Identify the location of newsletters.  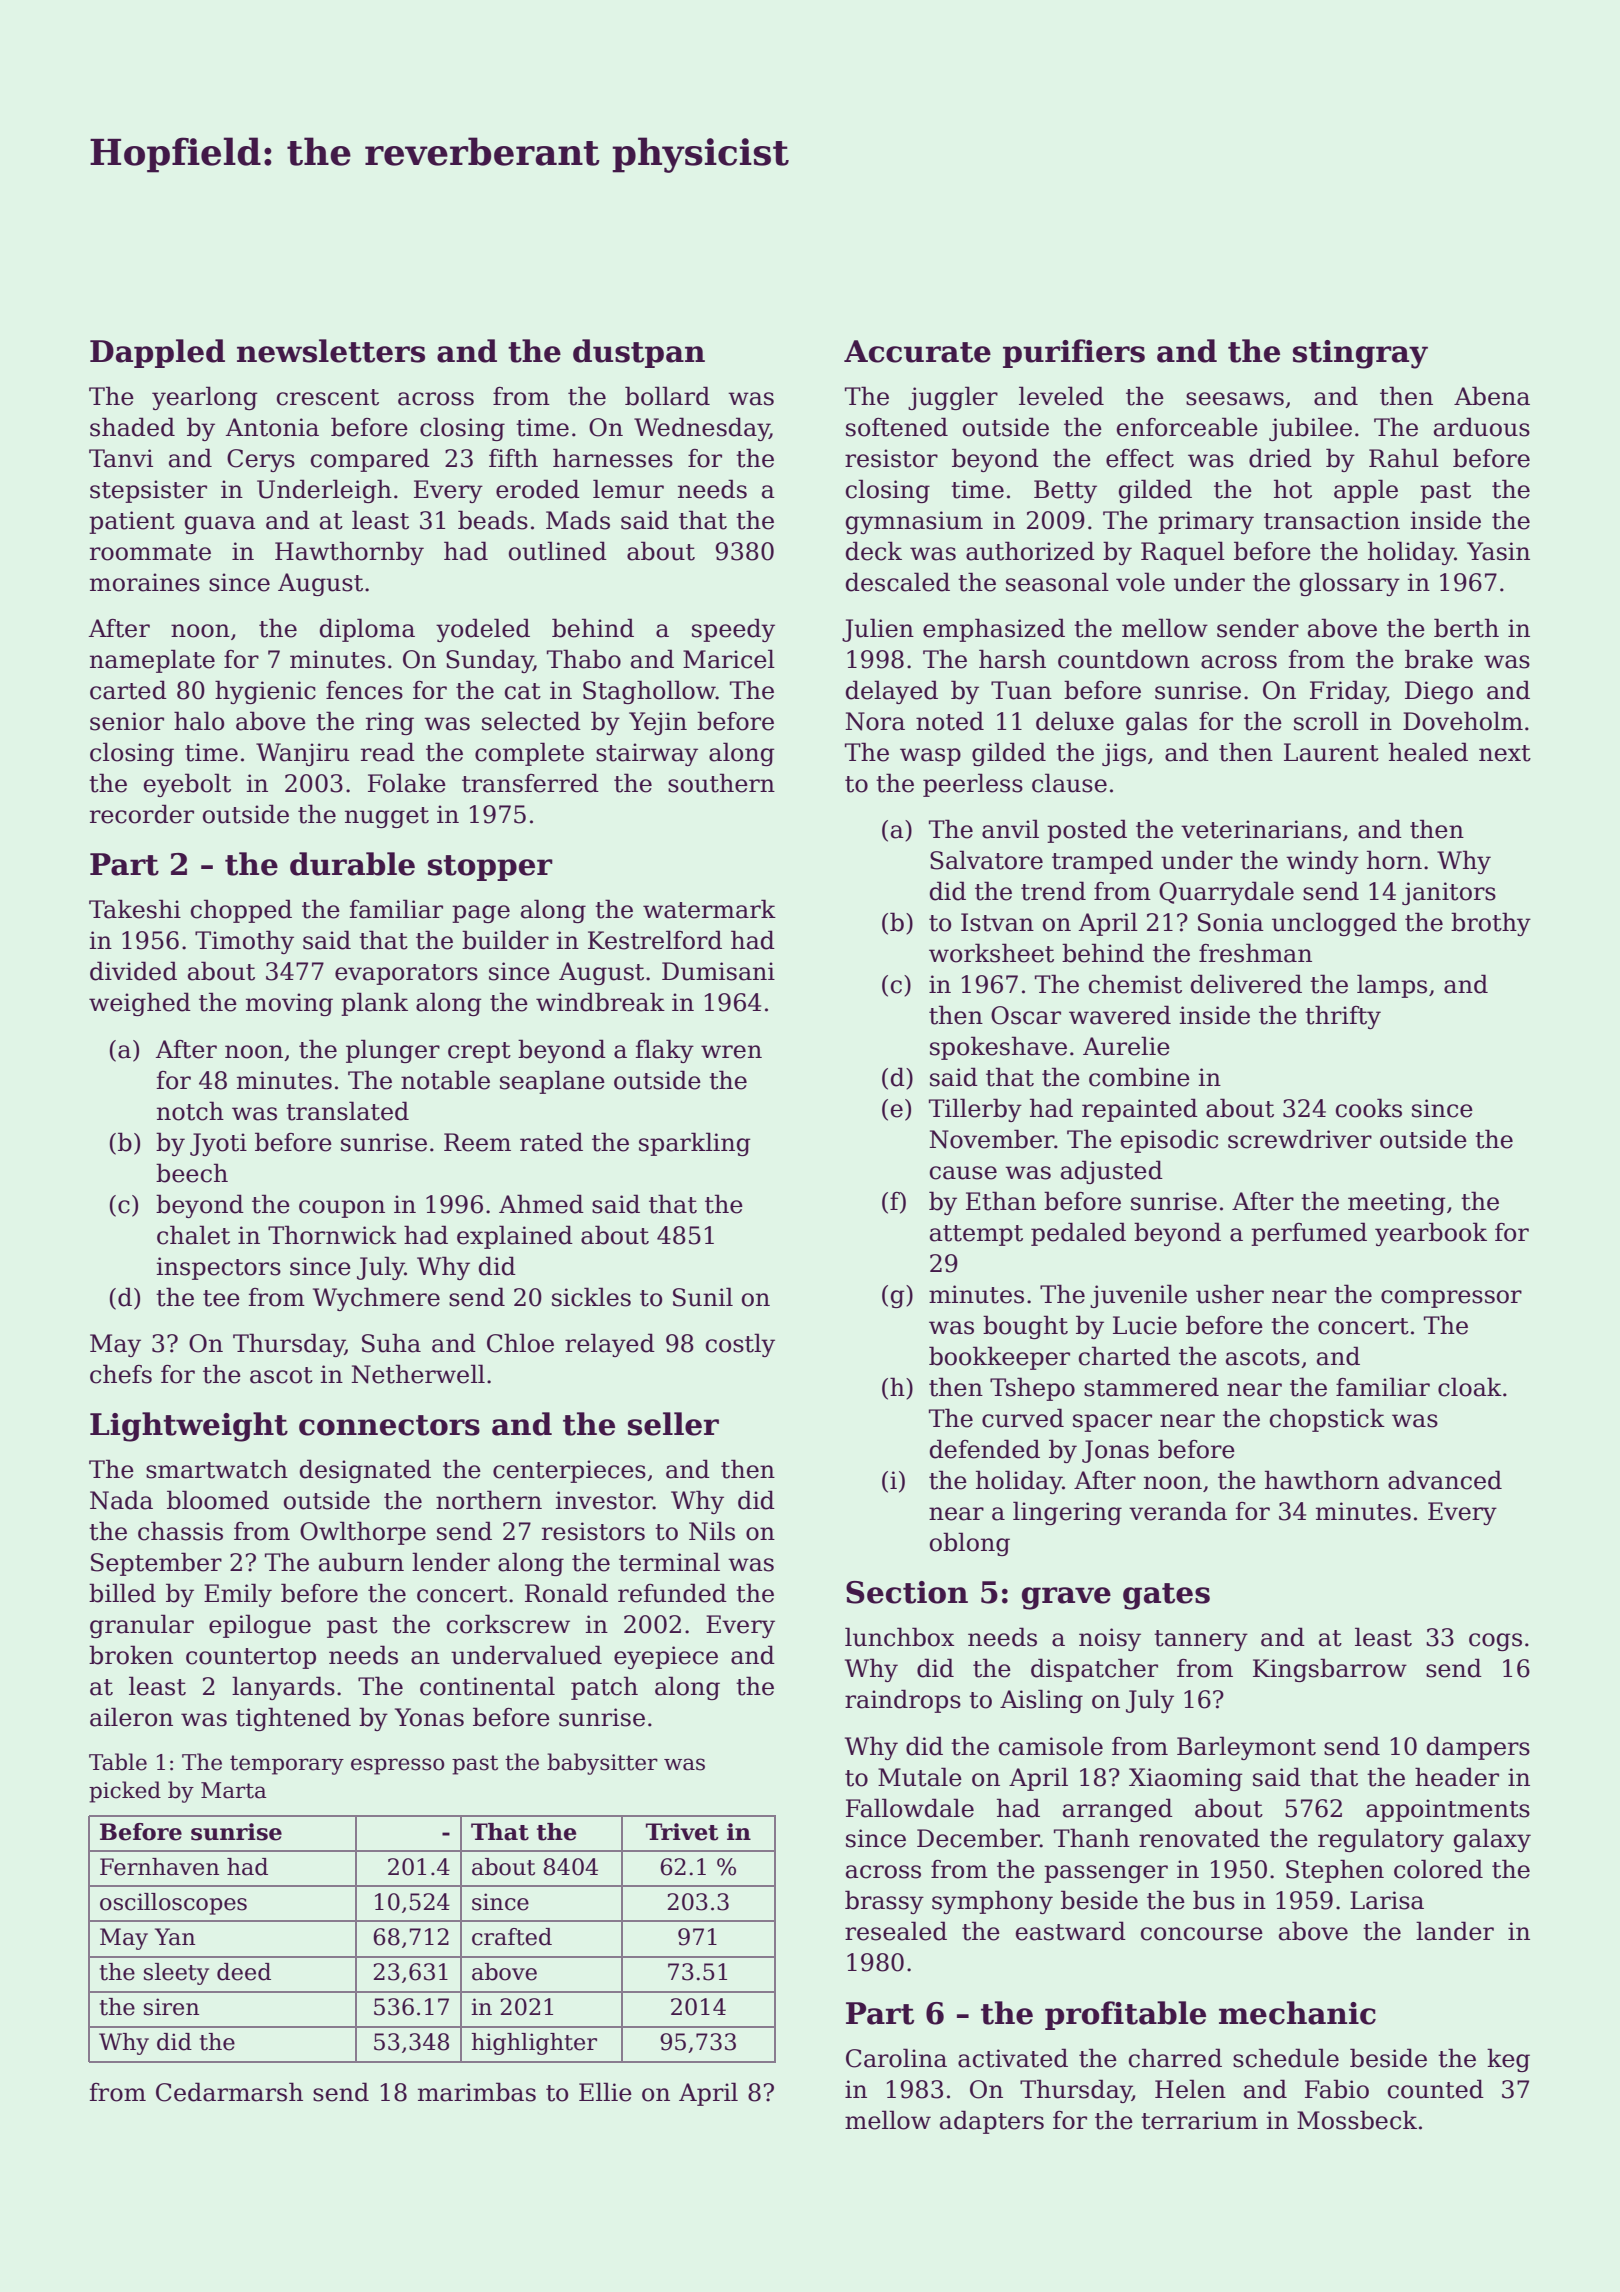
(331, 351).
